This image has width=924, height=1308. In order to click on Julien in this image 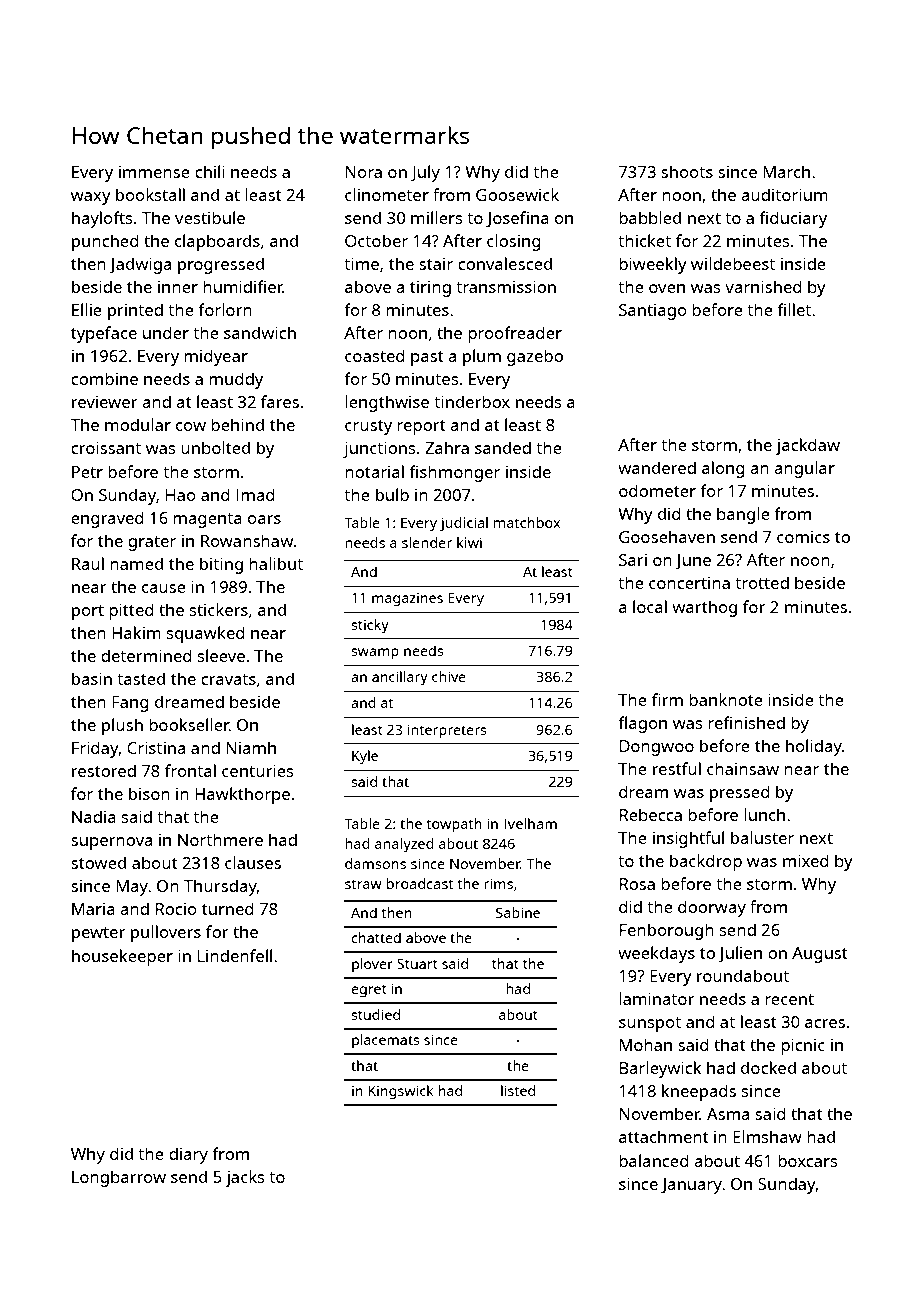, I will do `click(740, 954)`.
